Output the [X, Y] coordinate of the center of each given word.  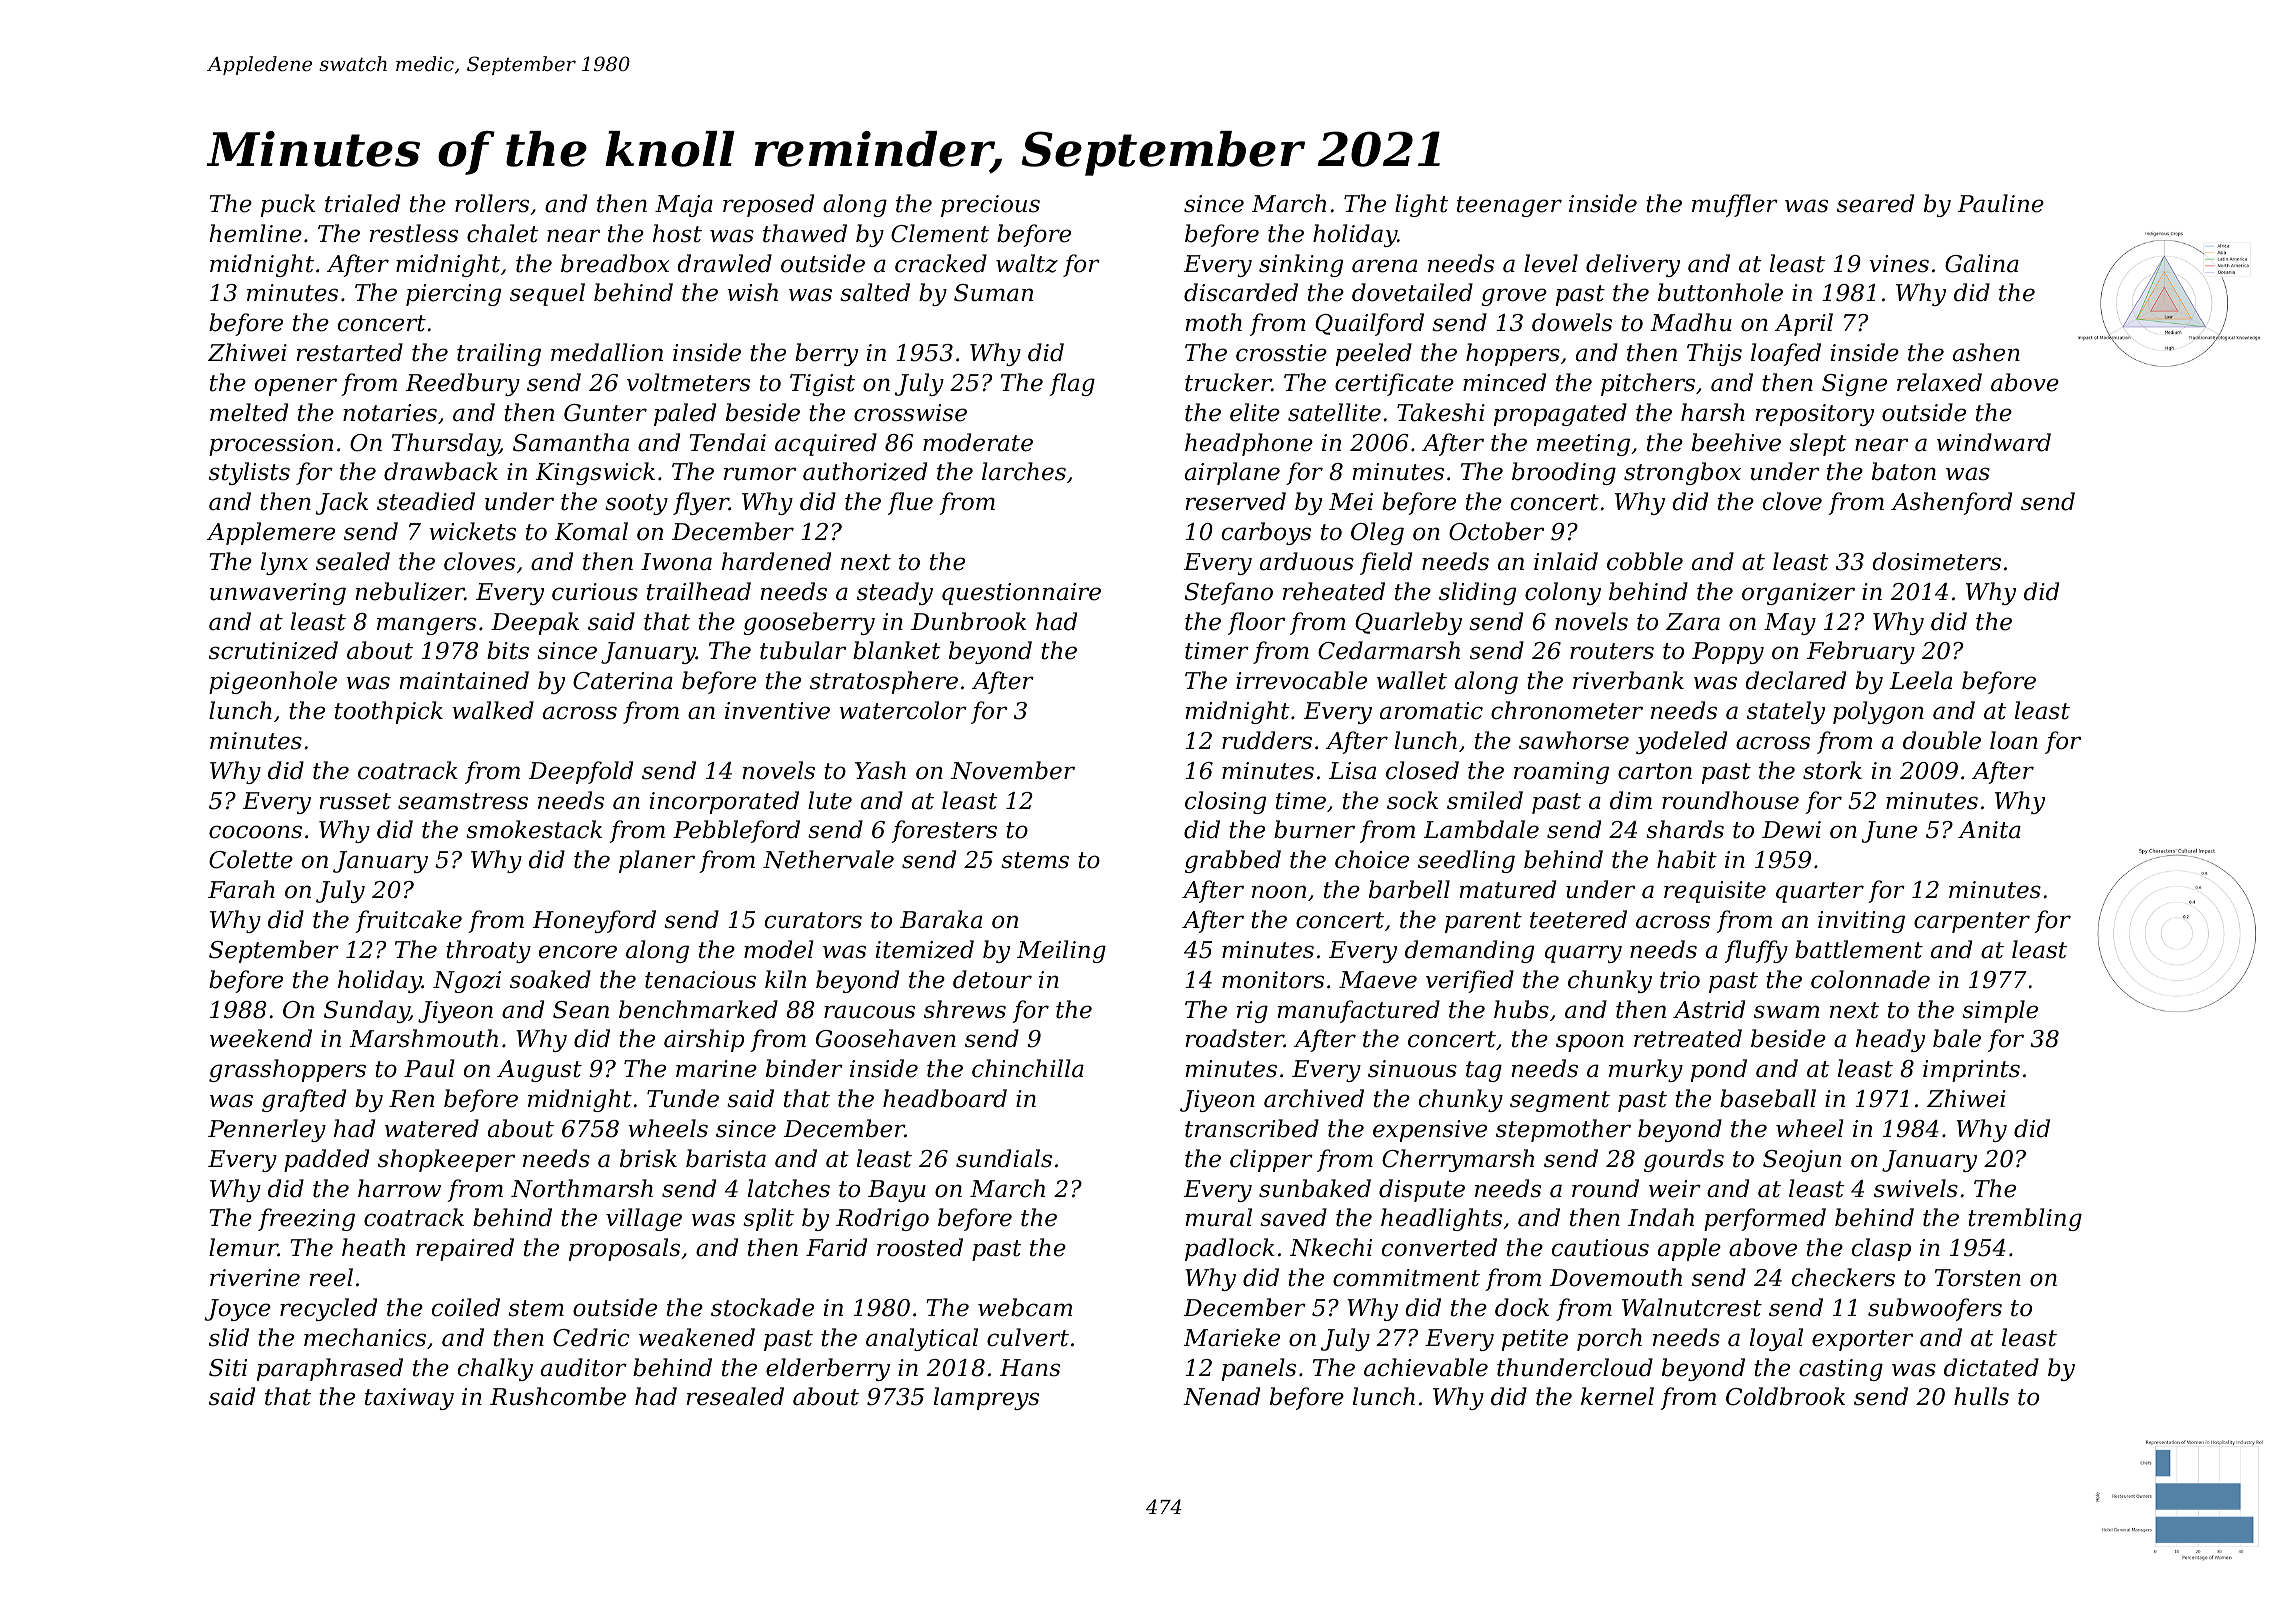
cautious [1600, 1248]
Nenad [1221, 1396]
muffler [1735, 205]
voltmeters [688, 382]
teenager [1509, 206]
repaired [465, 1249]
